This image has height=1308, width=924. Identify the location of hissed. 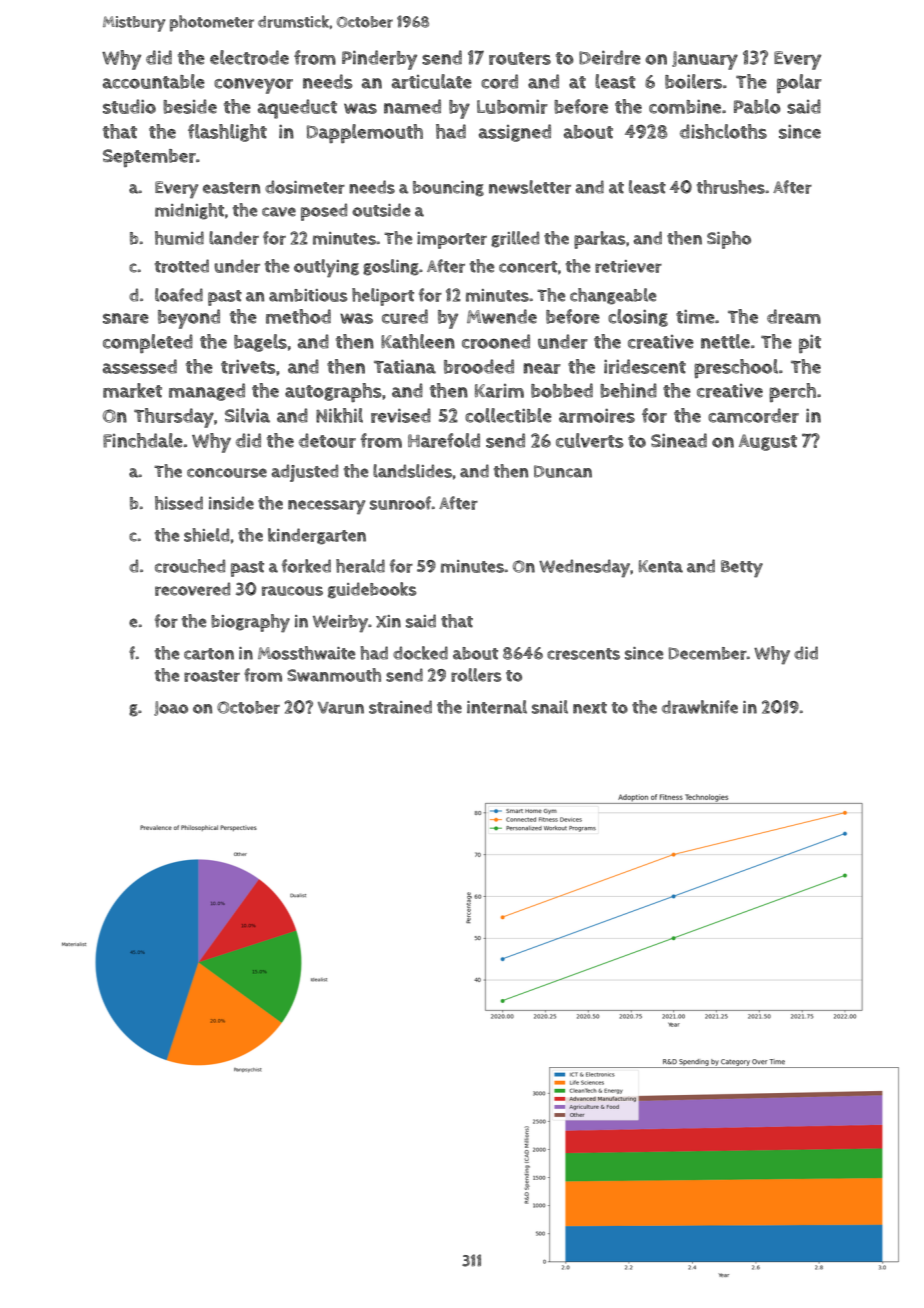
(179, 503).
